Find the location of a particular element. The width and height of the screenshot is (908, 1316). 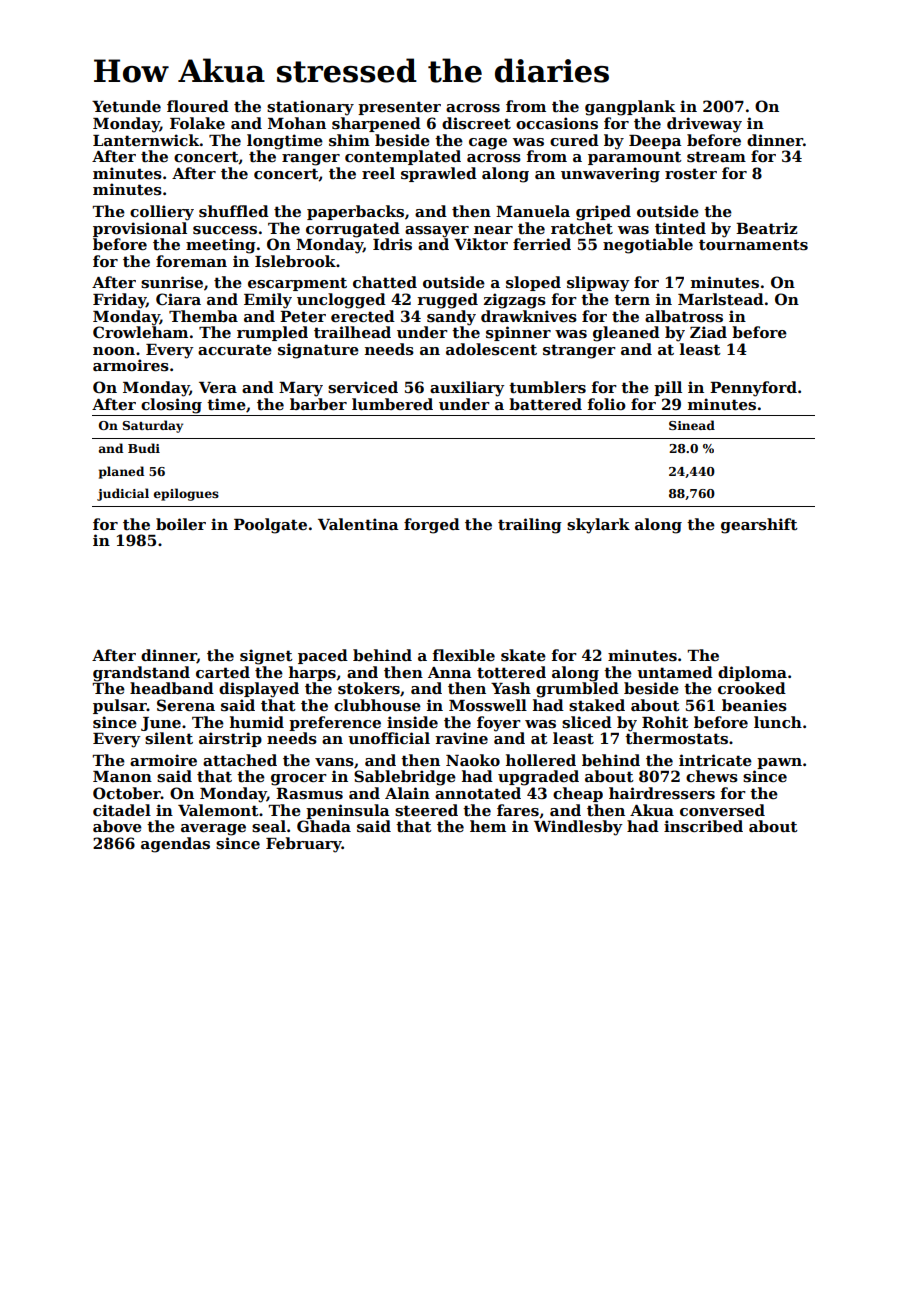

presenter is located at coordinates (399, 108).
